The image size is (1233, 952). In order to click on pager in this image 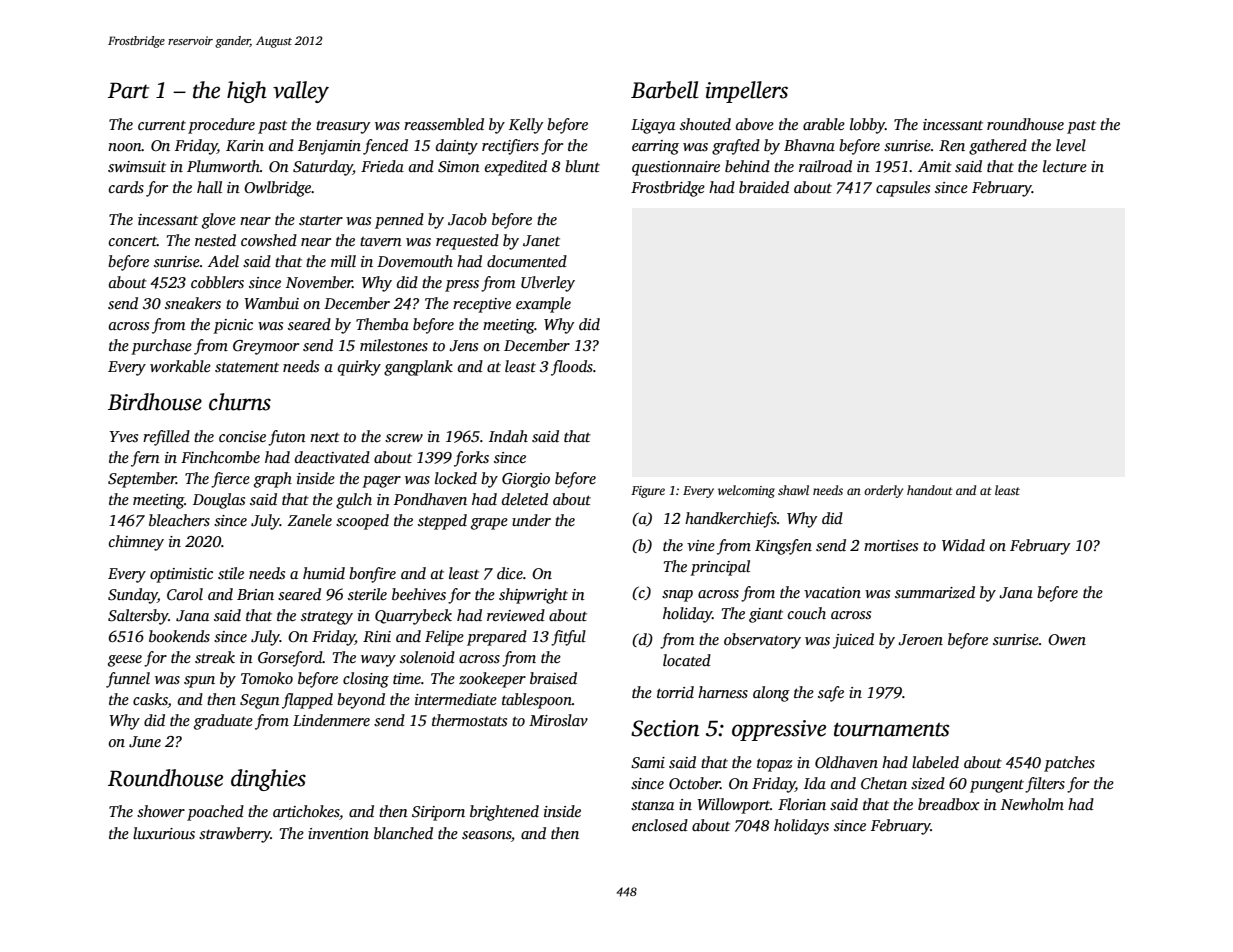, I will do `click(381, 482)`.
